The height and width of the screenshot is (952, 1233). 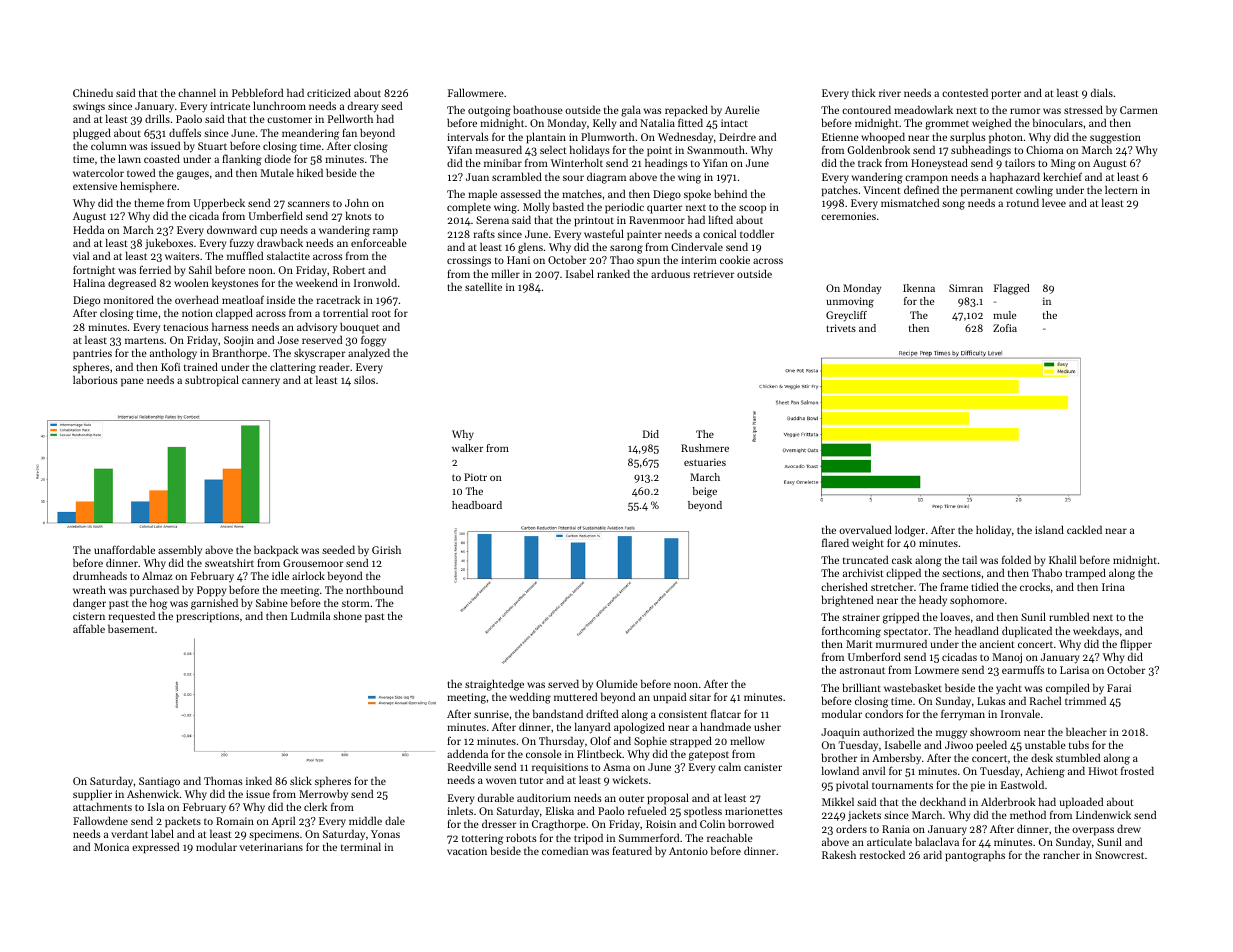 I want to click on cackled, so click(x=1084, y=529).
